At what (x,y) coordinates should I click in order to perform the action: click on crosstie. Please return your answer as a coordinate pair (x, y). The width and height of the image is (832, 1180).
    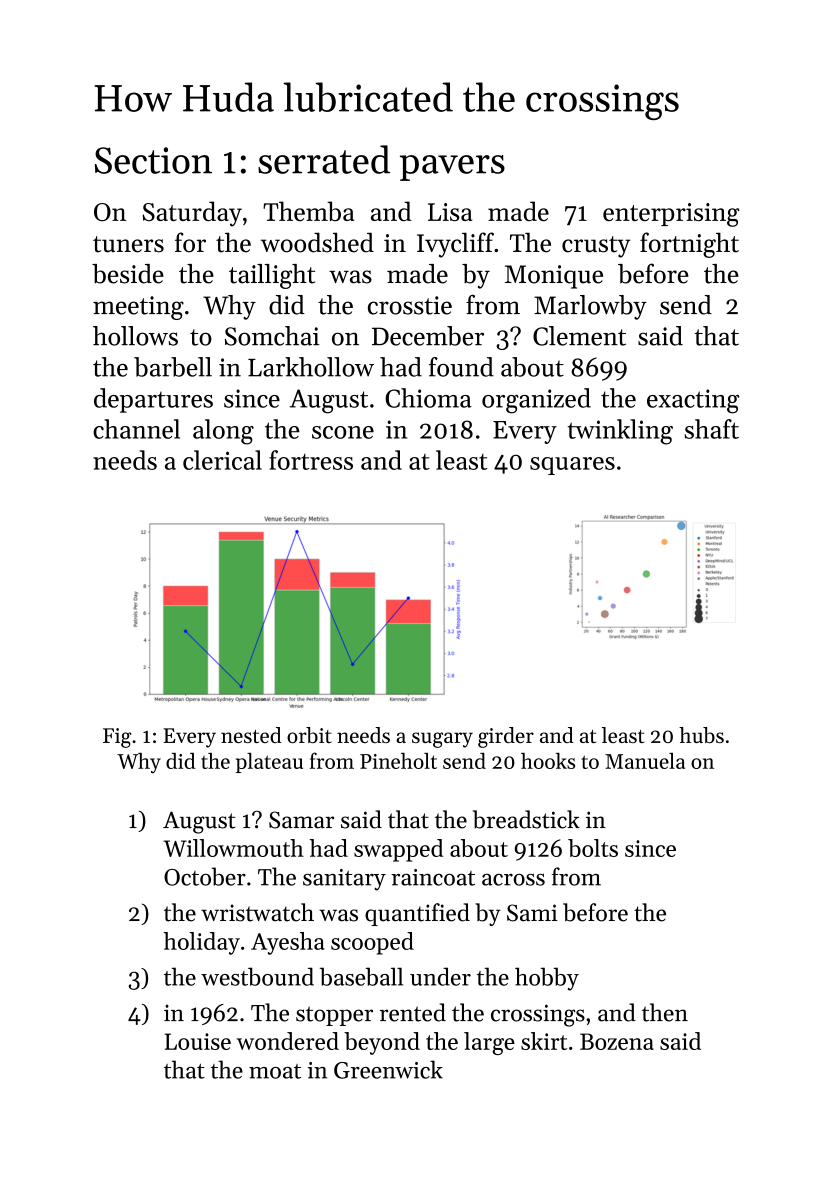
    Looking at the image, I should click on (410, 305).
